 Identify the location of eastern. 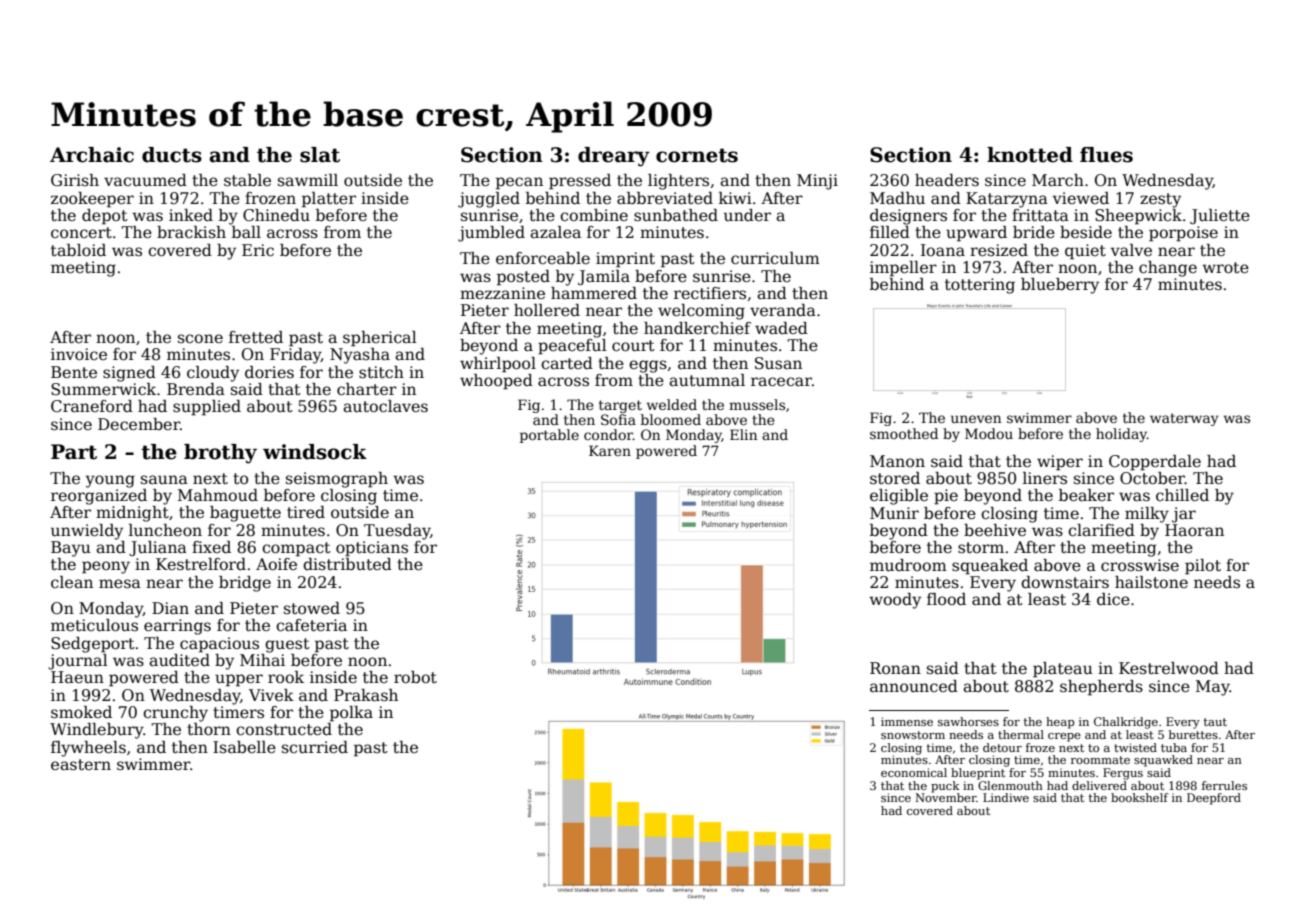
(81, 765).
